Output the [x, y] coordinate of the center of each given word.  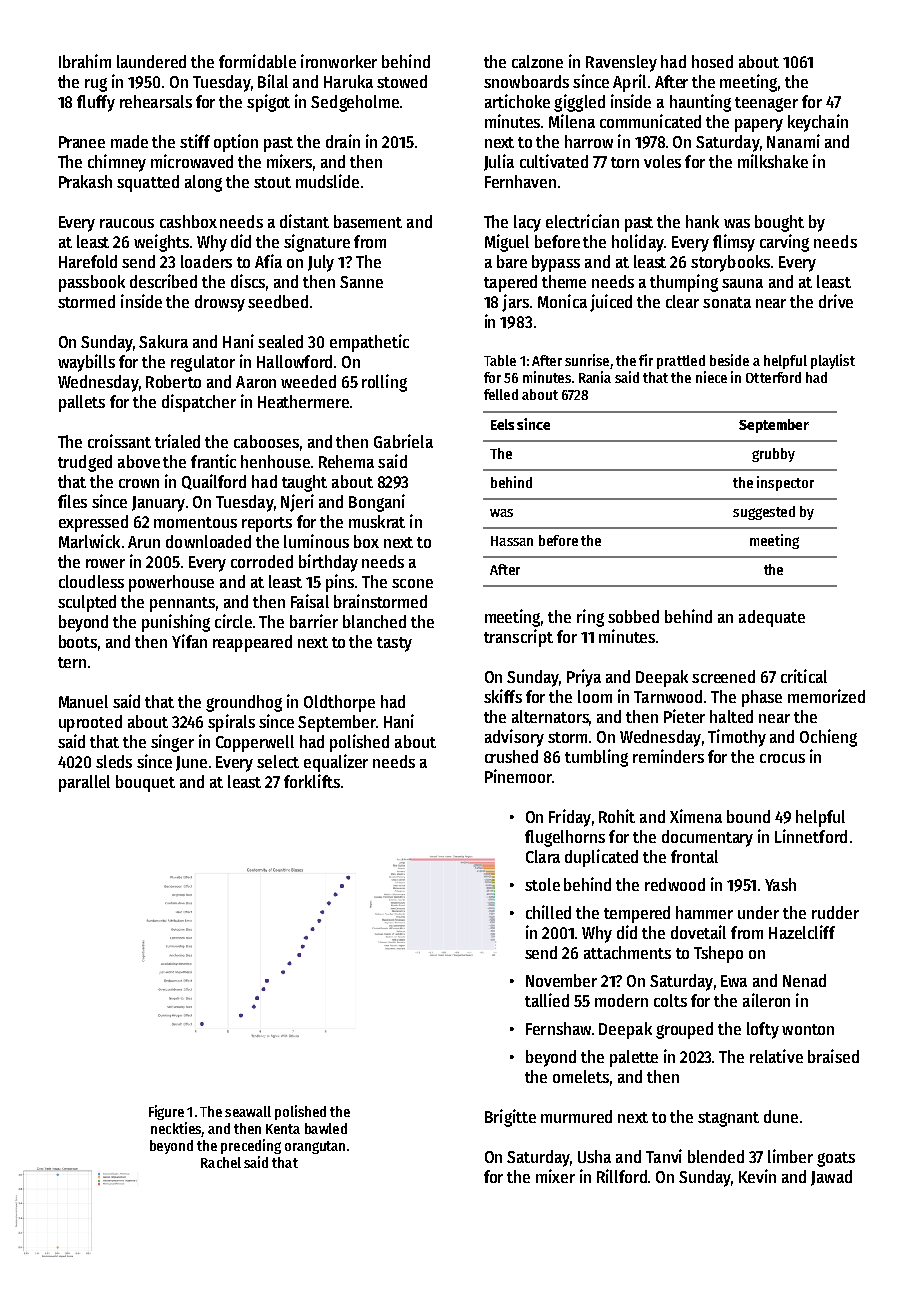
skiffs [503, 696]
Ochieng [828, 738]
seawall [248, 1111]
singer [172, 743]
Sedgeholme [355, 103]
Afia [268, 261]
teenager [766, 104]
